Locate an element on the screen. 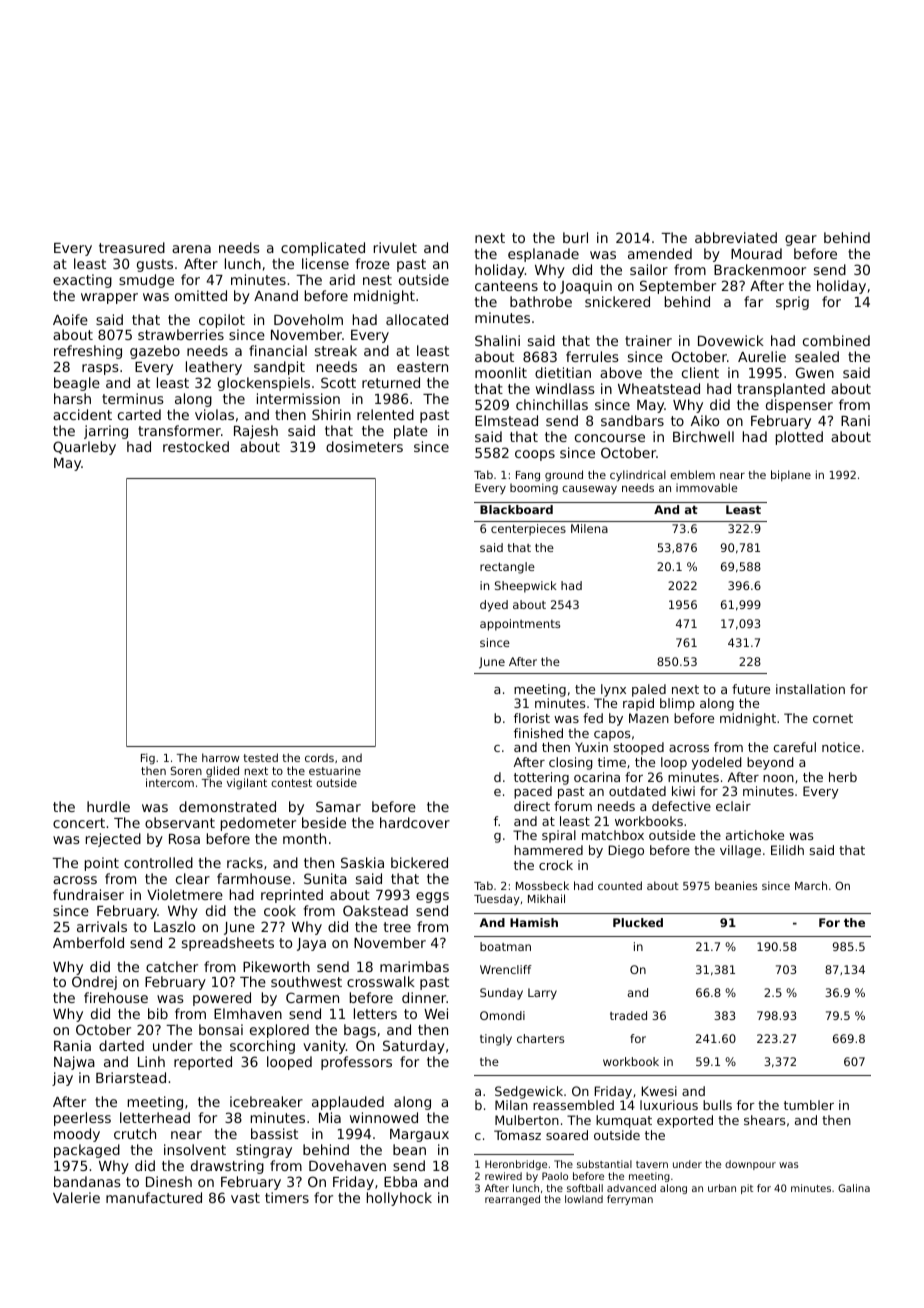 Image resolution: width=924 pixels, height=1308 pixels. Shirin is located at coordinates (331, 414).
